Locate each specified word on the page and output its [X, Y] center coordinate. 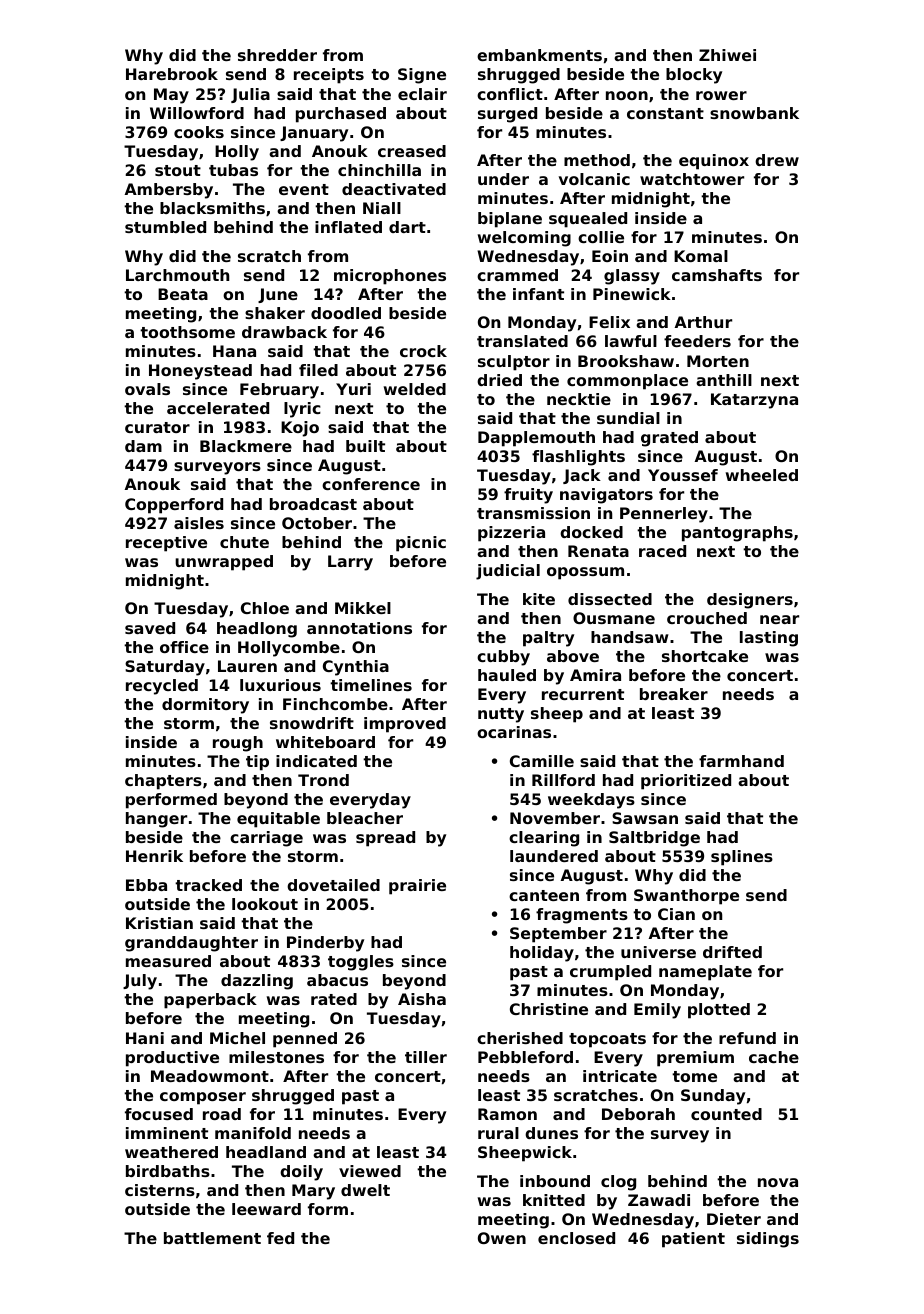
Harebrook [172, 74]
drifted [732, 952]
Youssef [683, 475]
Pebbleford [525, 1057]
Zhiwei [727, 55]
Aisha [422, 999]
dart [407, 227]
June [278, 295]
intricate [620, 1076]
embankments [539, 55]
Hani [145, 1038]
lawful [631, 341]
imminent [167, 1133]
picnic [421, 544]
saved [150, 628]
